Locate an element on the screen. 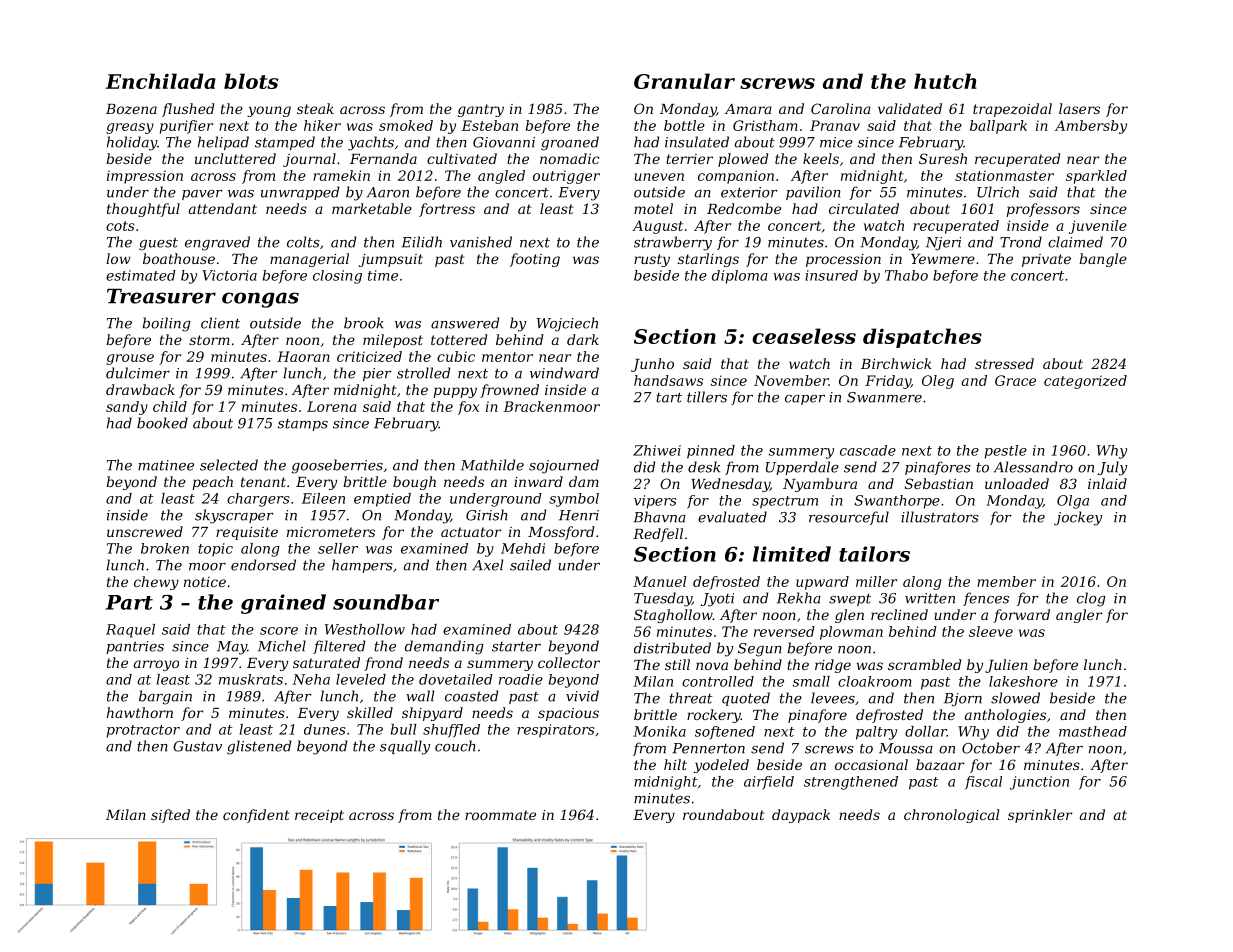 The width and height of the screenshot is (1233, 952). young is located at coordinates (269, 111).
